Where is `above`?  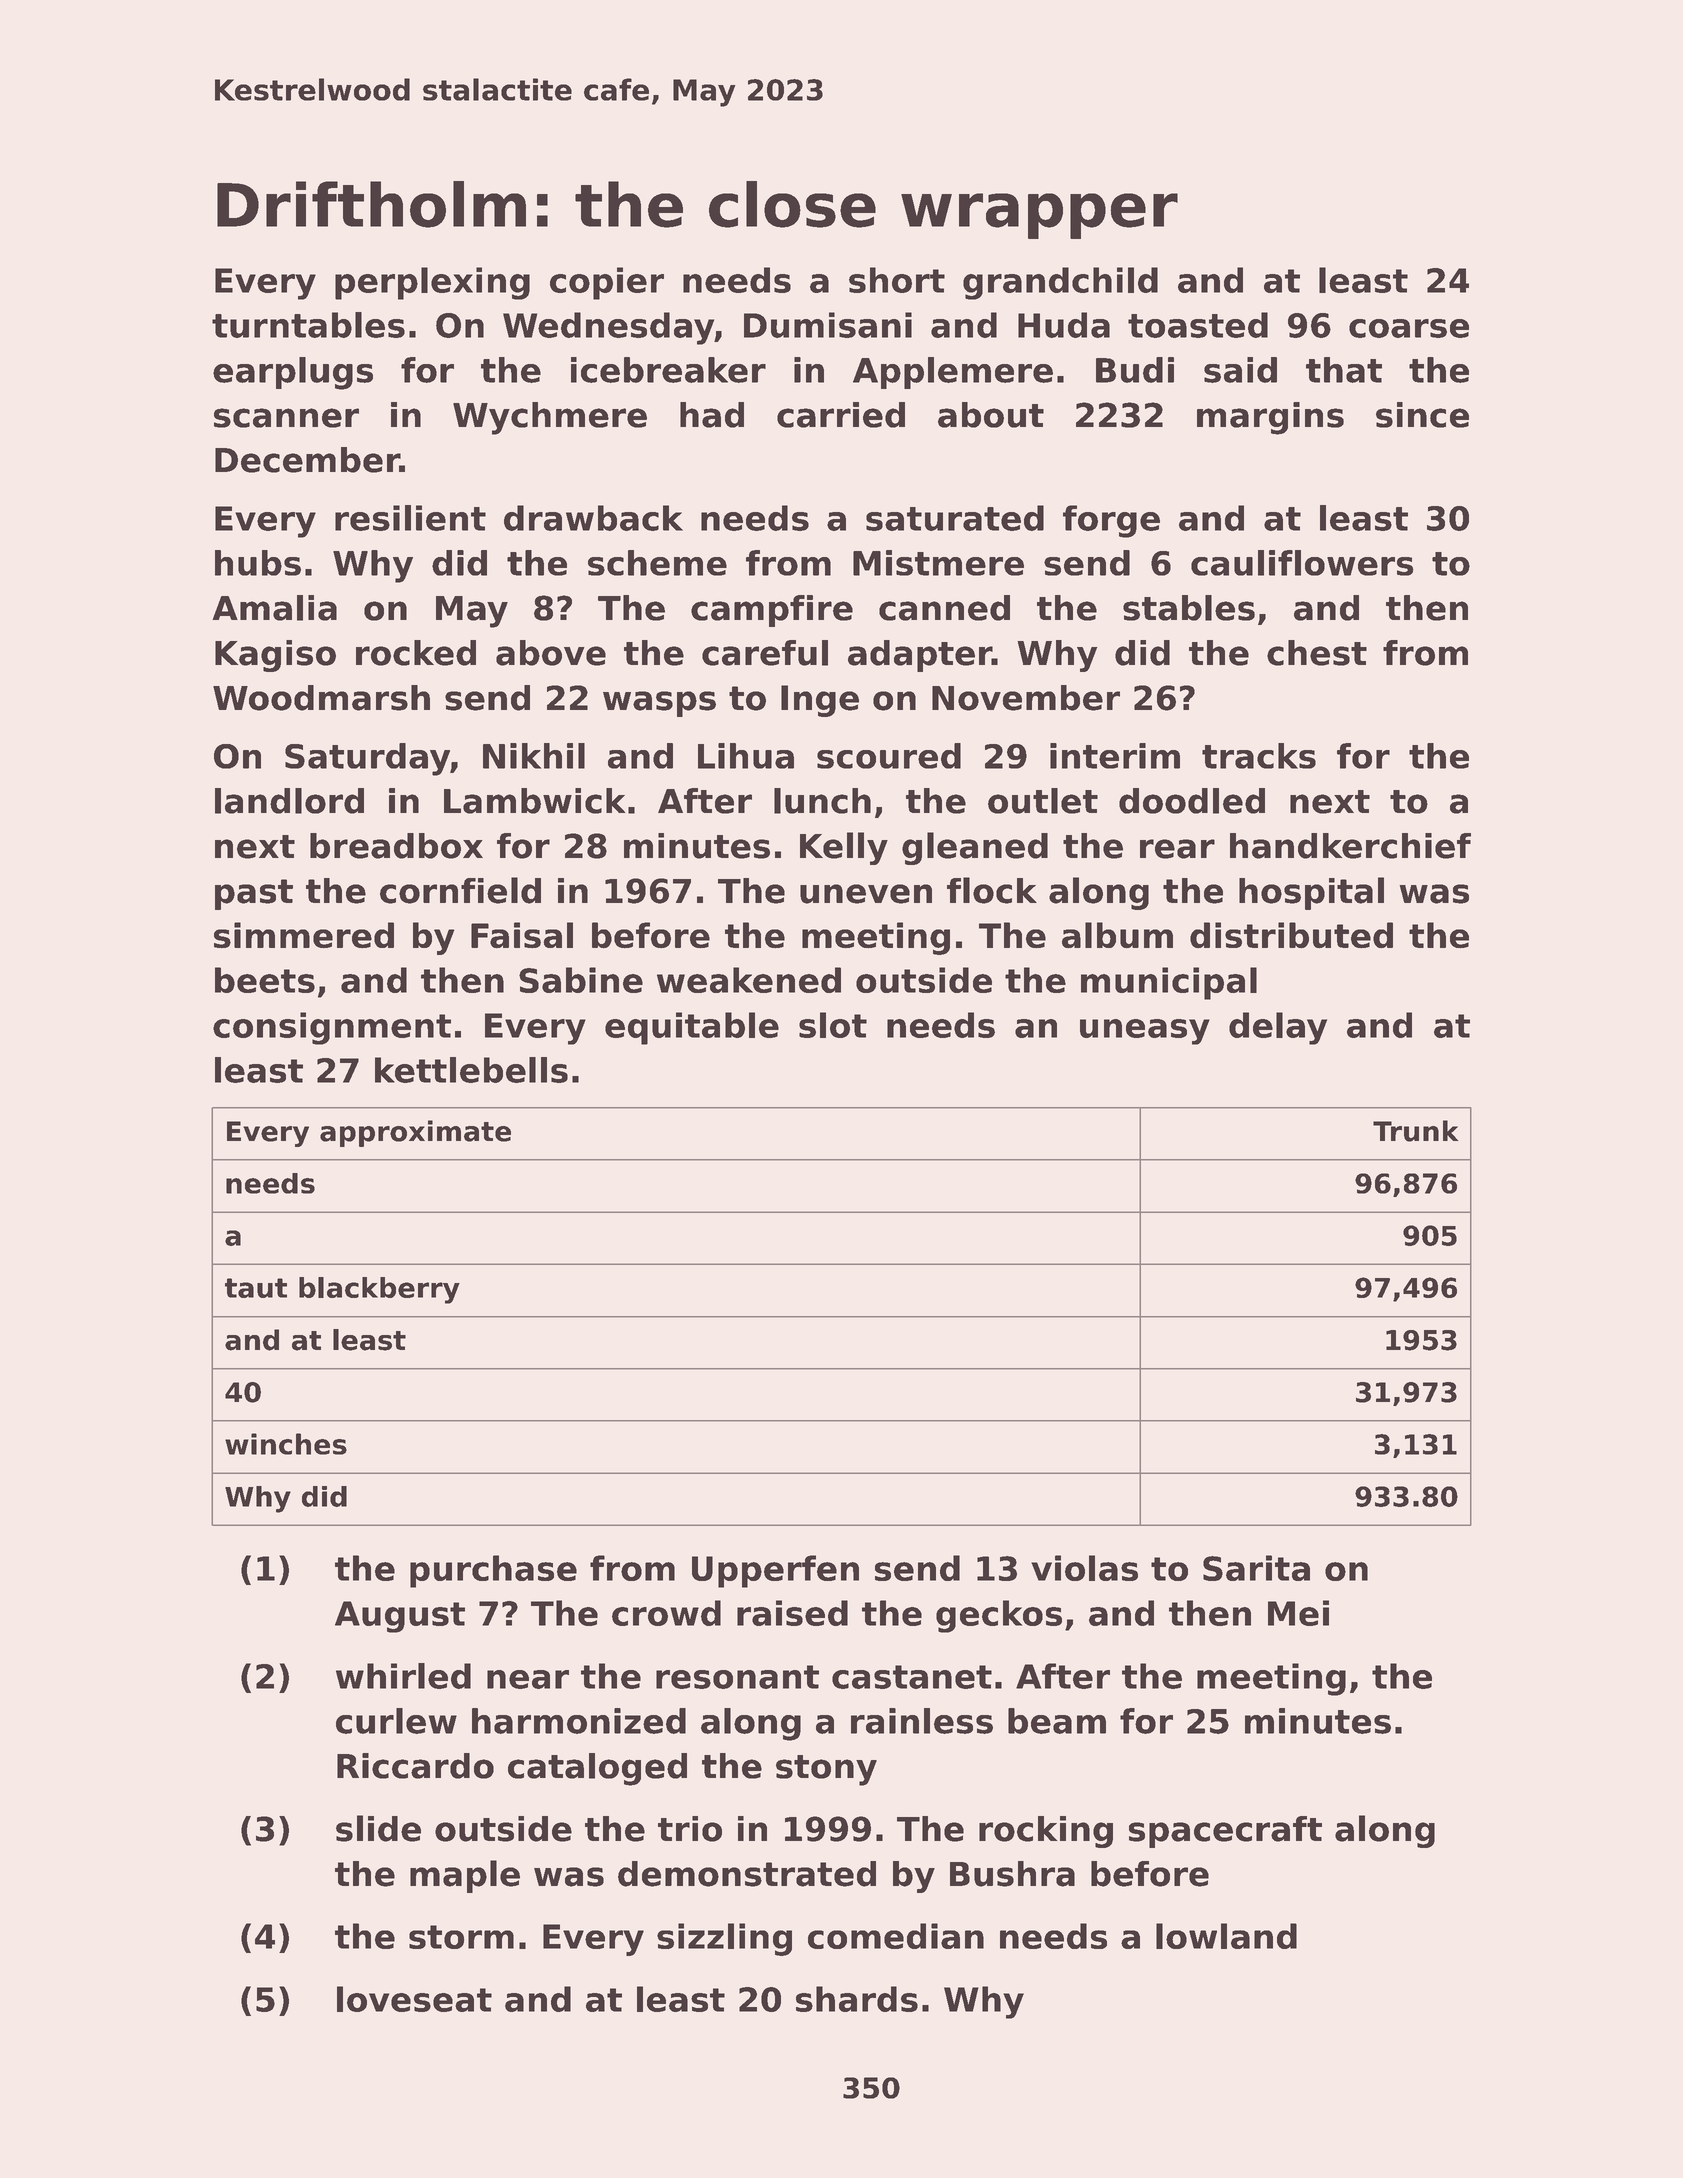 above is located at coordinates (551, 653).
